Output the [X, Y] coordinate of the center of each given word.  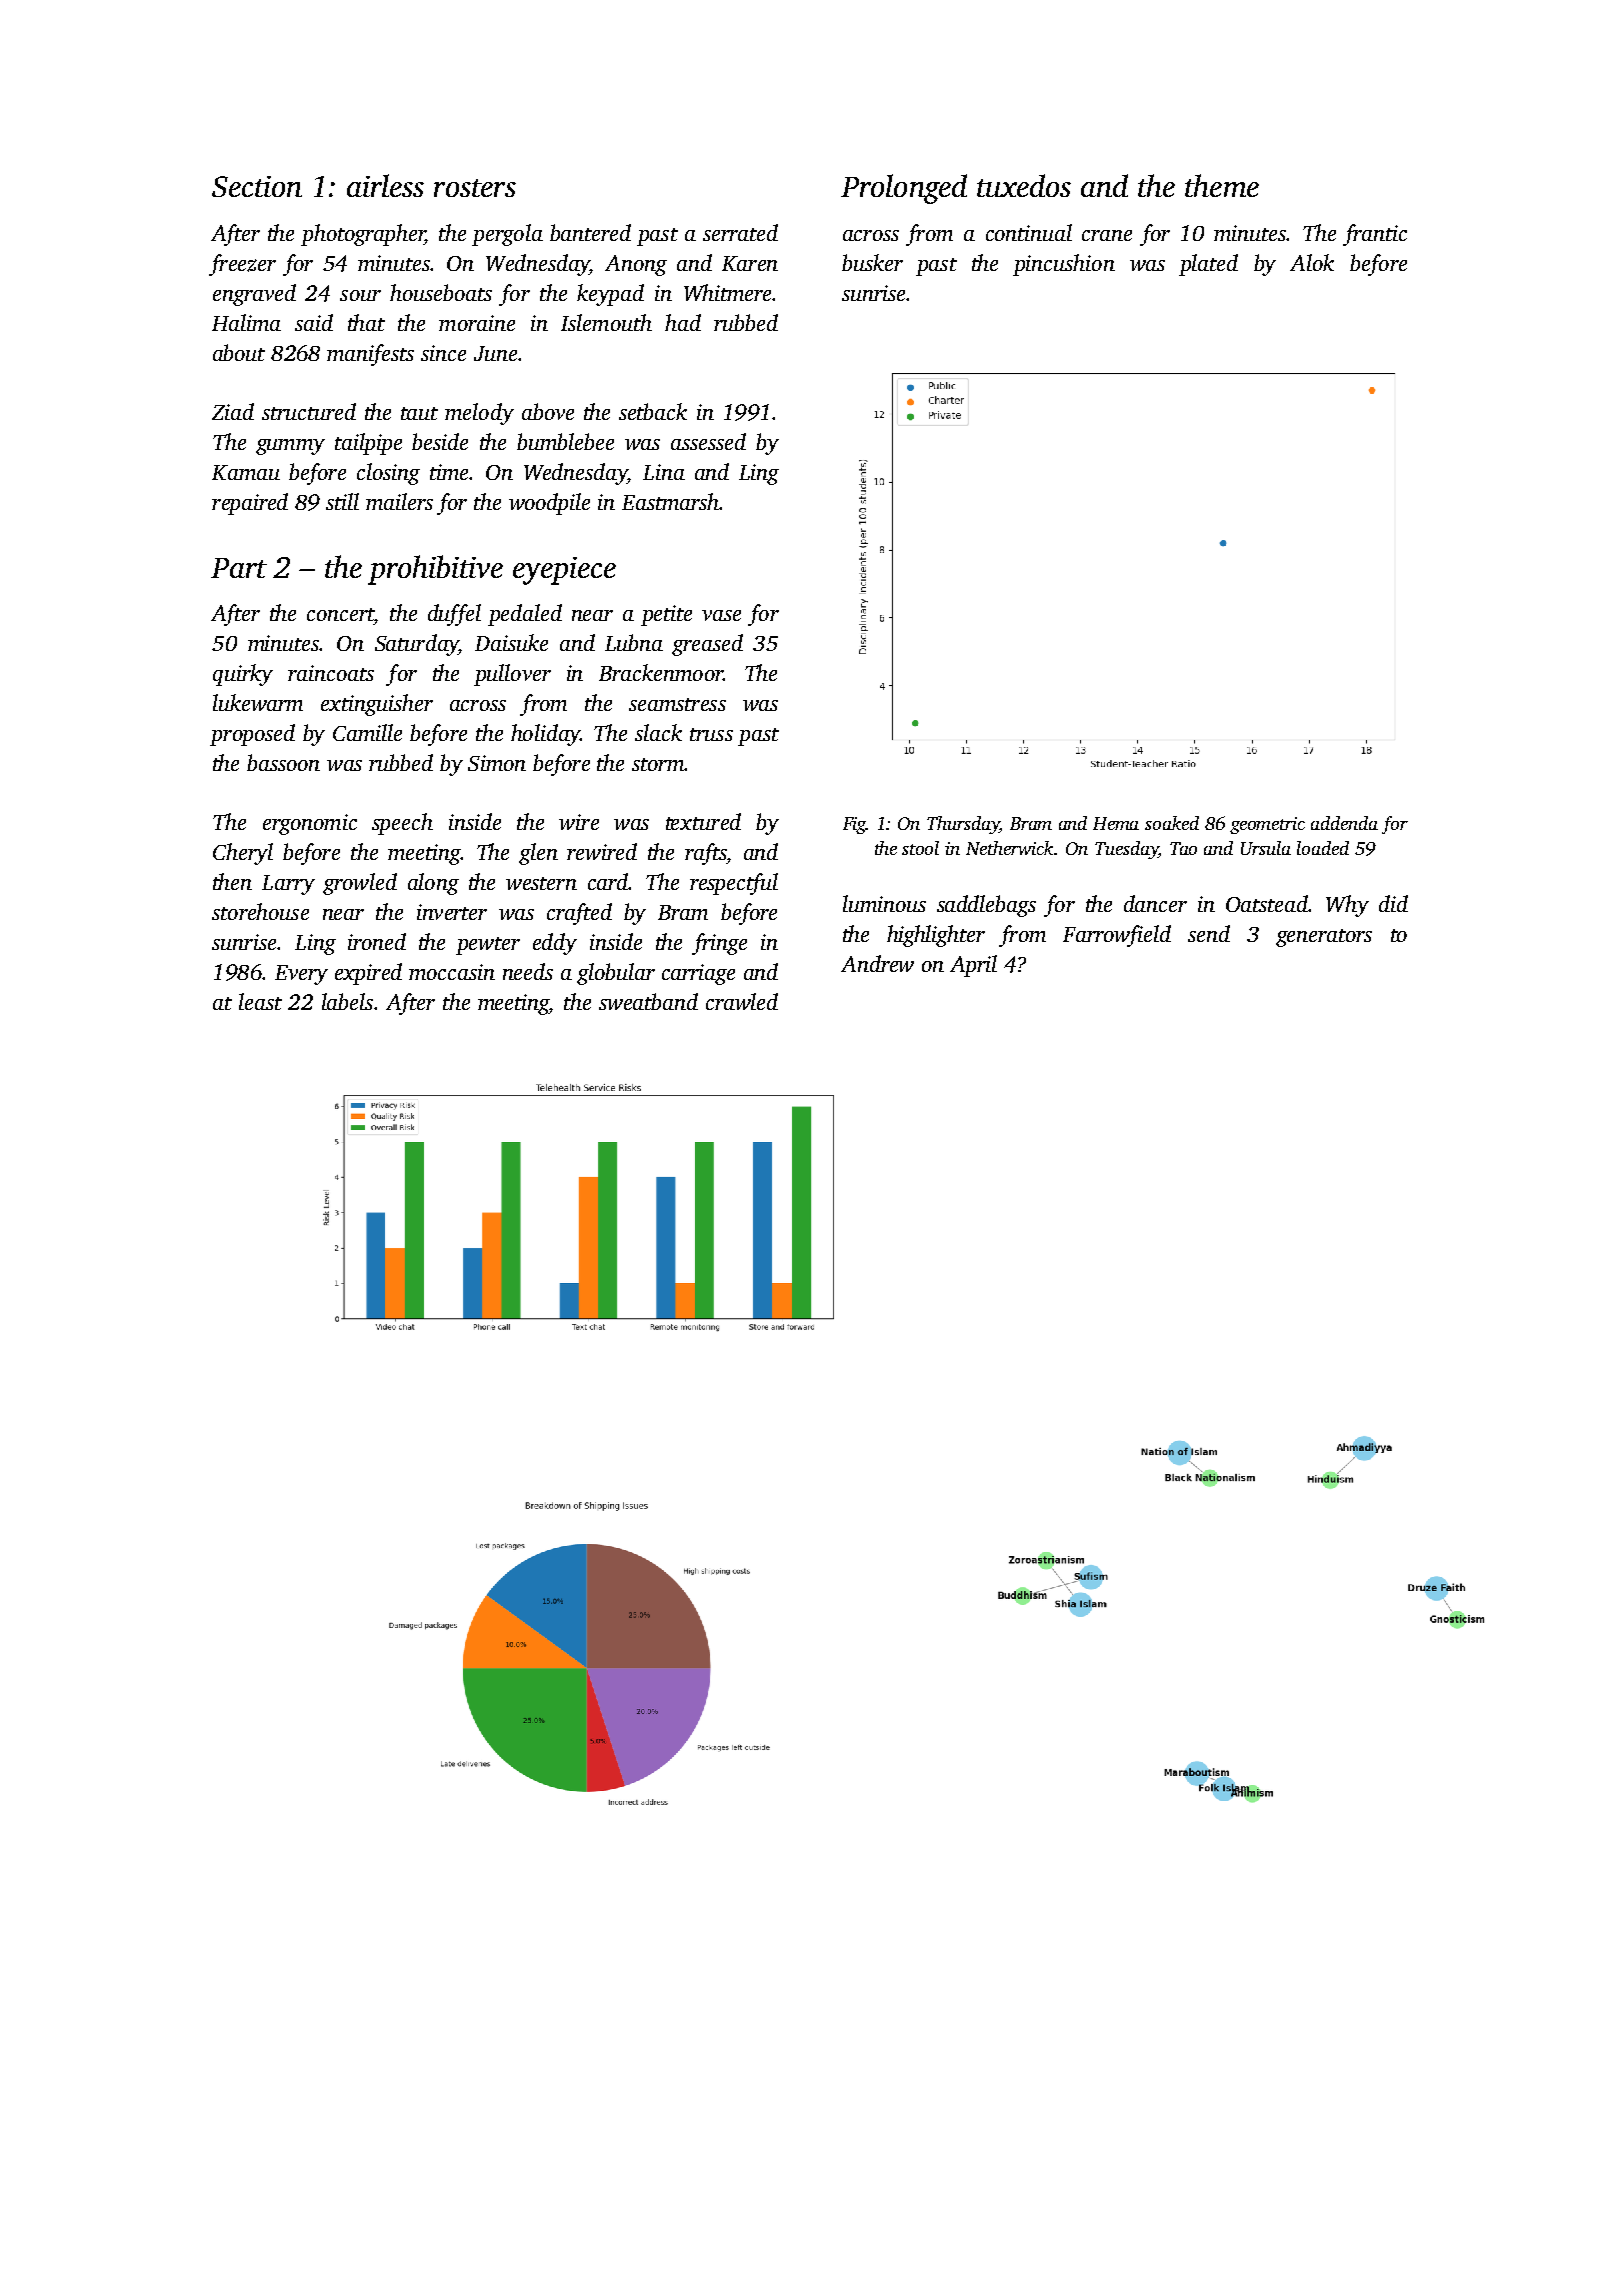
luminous [884, 903]
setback [653, 411]
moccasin [452, 972]
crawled [742, 1001]
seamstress [677, 704]
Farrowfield [1117, 936]
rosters [475, 188]
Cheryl [243, 854]
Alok [1312, 262]
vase [721, 615]
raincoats [331, 673]
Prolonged [904, 189]
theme [1222, 185]
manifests [370, 355]
